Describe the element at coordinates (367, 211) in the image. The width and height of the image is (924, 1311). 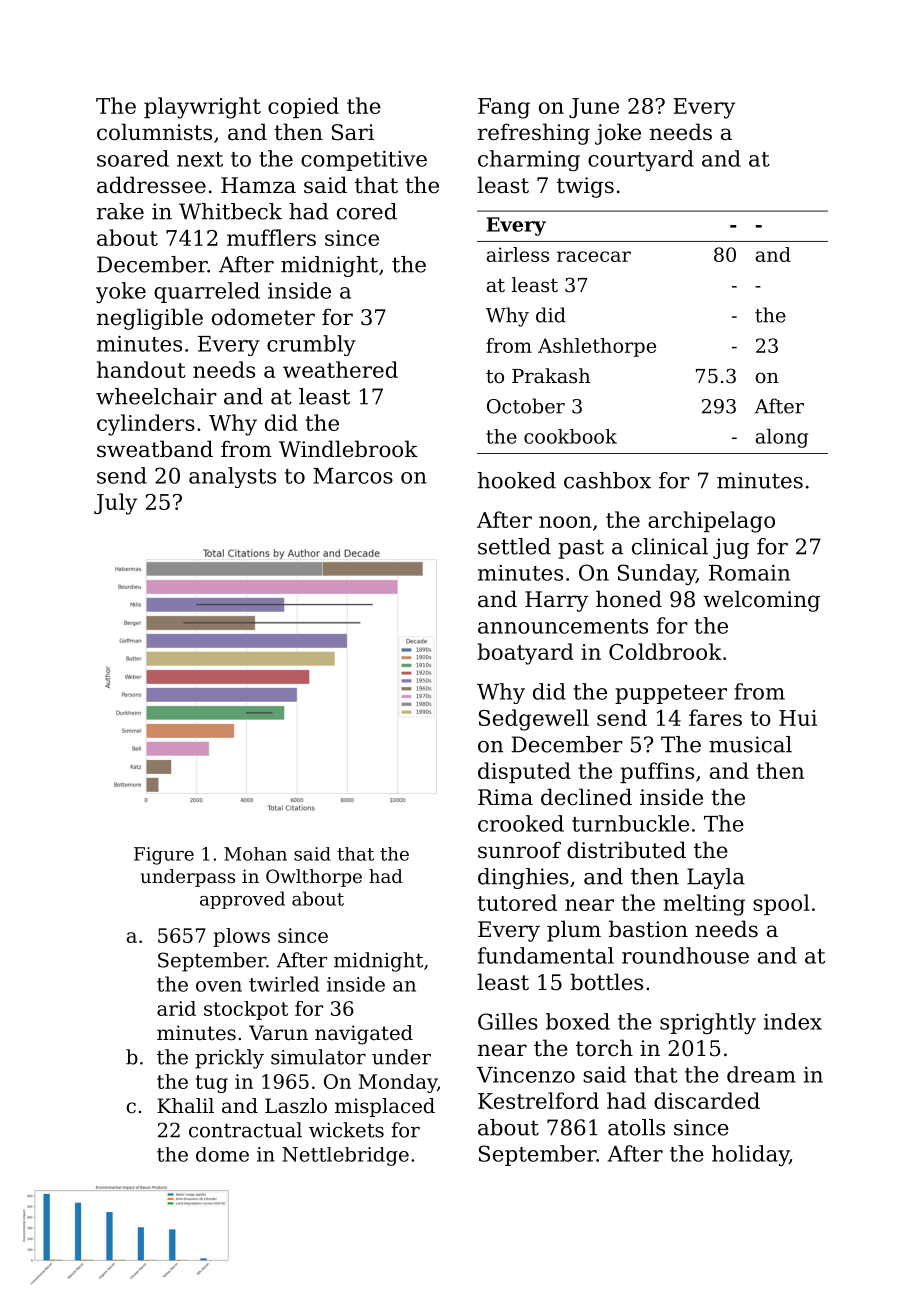
I see `cored` at that location.
